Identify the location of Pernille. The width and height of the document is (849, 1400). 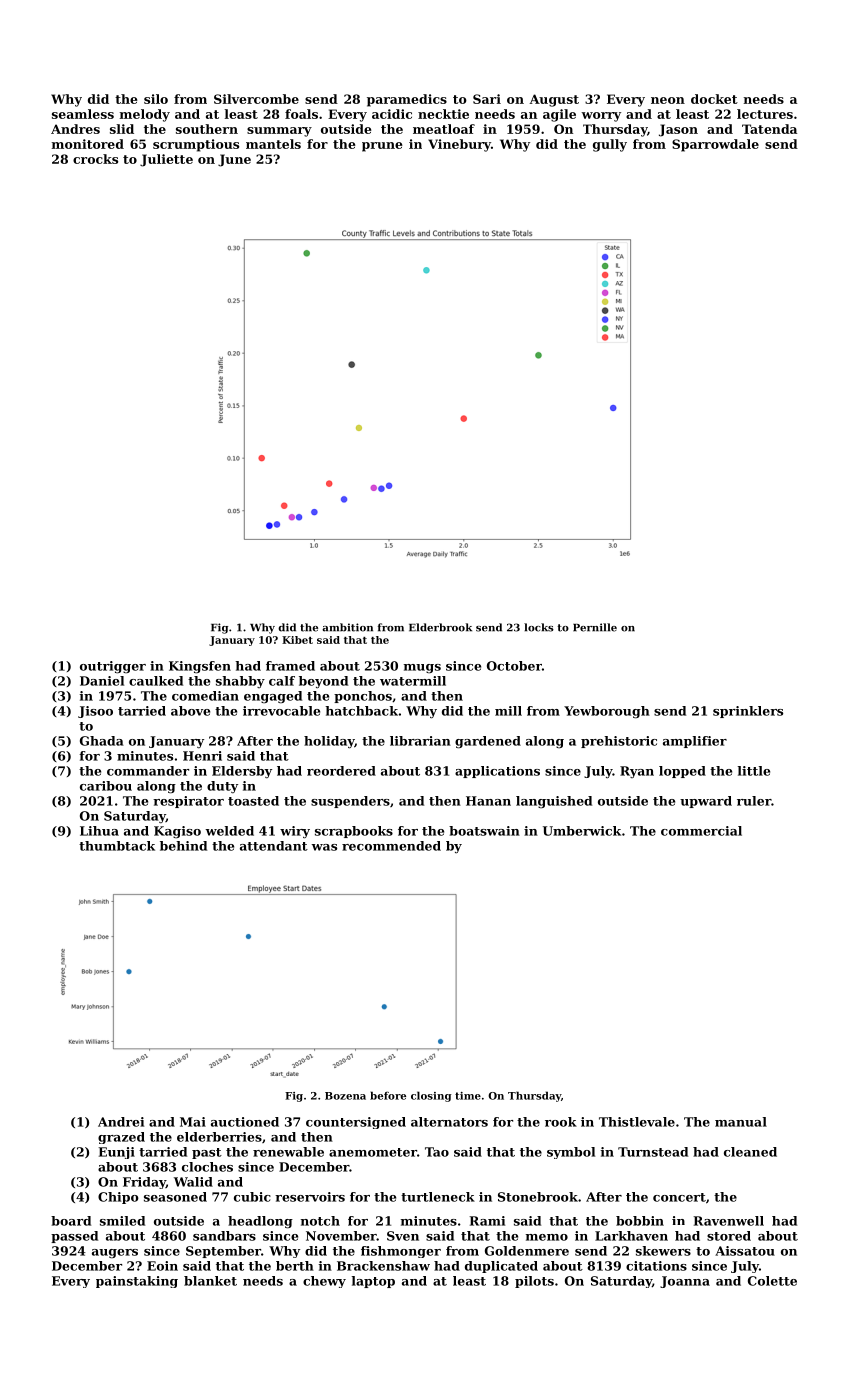
(595, 627).
